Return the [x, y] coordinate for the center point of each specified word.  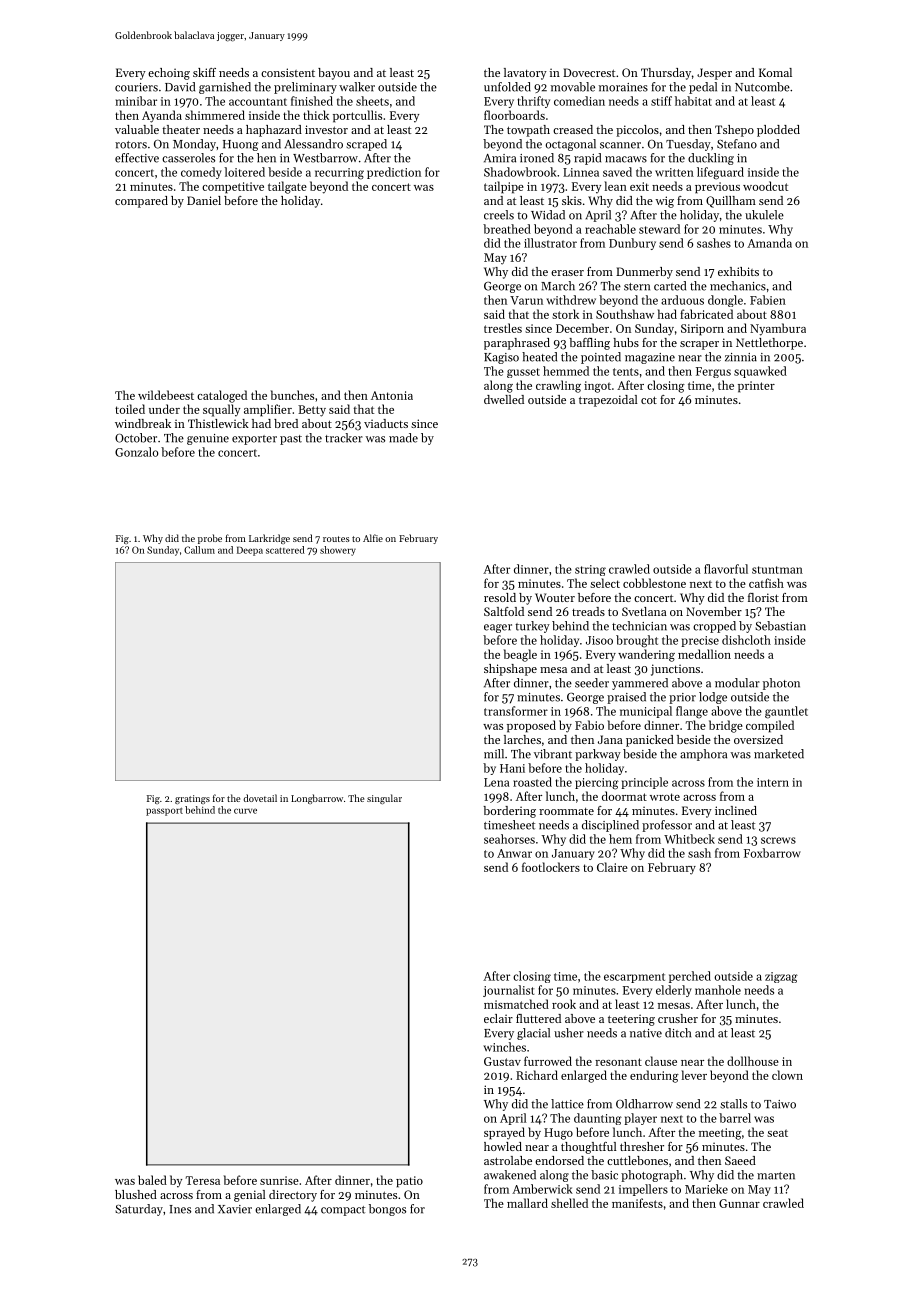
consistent [288, 72]
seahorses [509, 839]
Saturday [139, 1210]
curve [245, 811]
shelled [569, 1203]
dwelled [504, 399]
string [590, 570]
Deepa [250, 551]
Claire [612, 867]
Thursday [666, 74]
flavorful [726, 569]
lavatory [525, 74]
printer [756, 387]
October [136, 438]
